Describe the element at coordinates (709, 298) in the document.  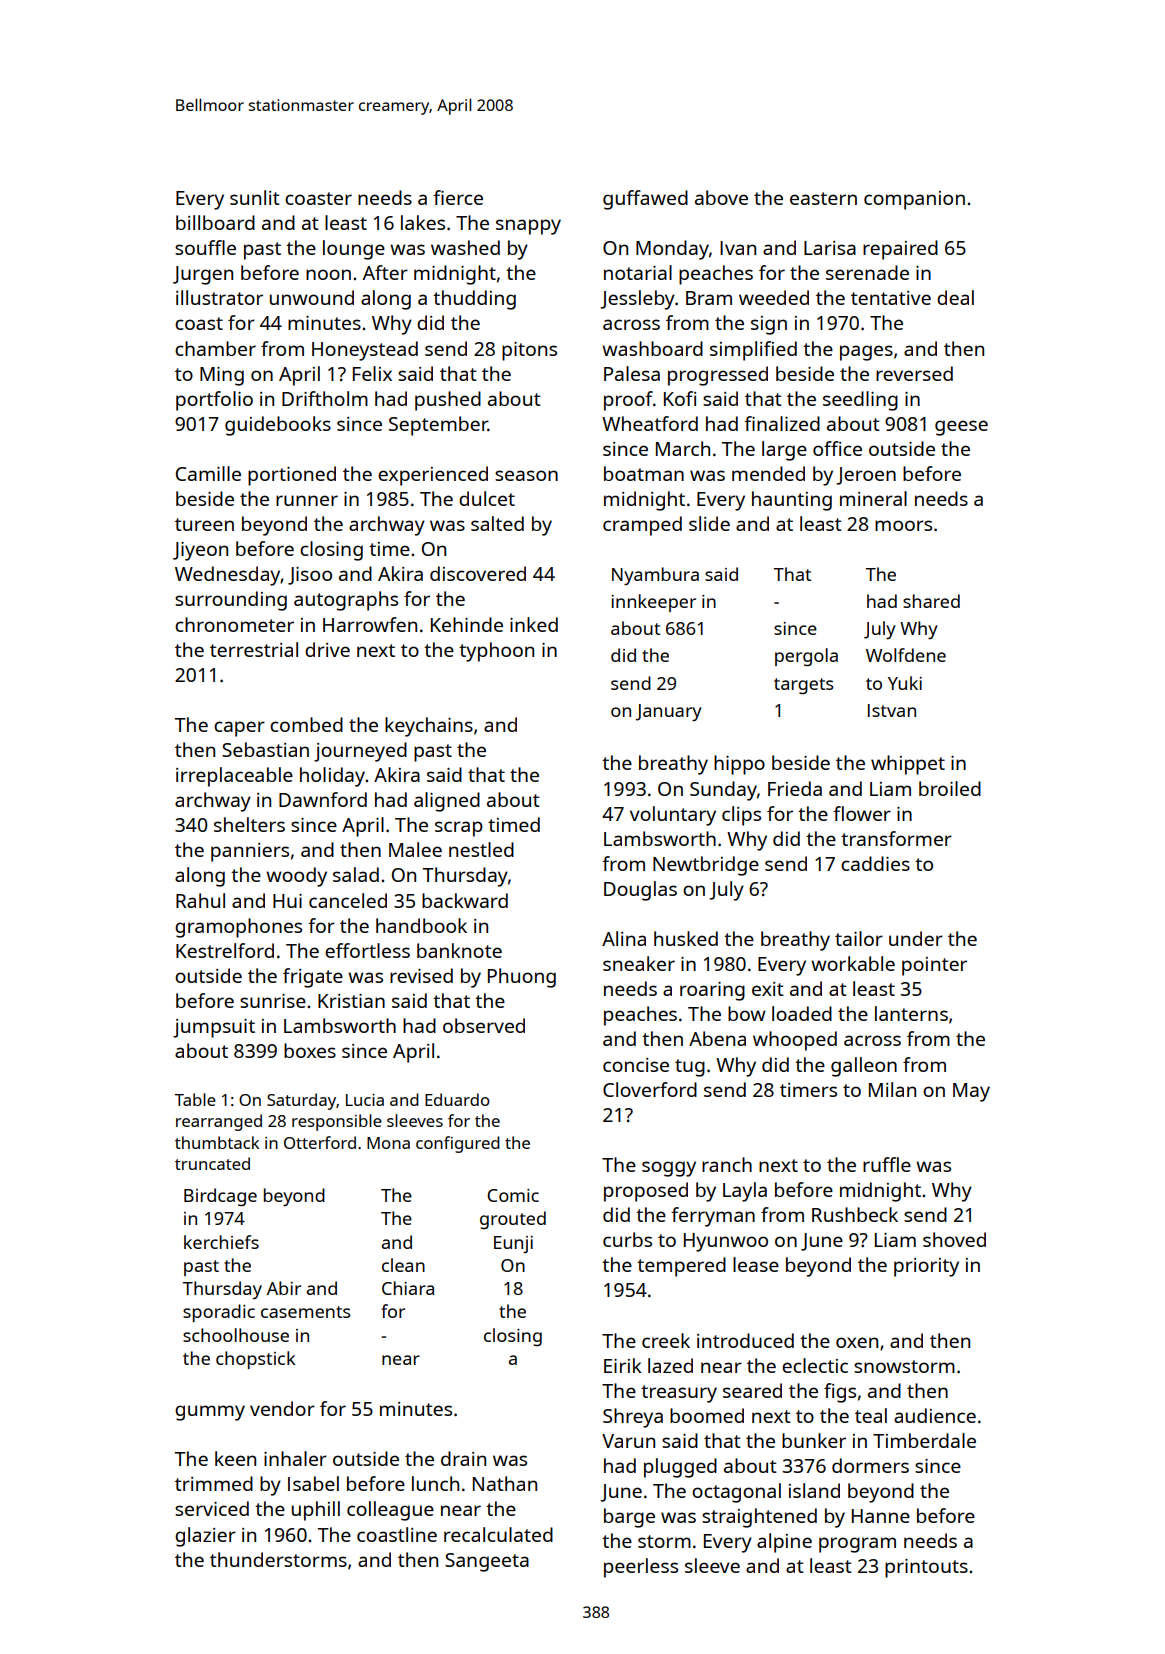
I see `Bram` at that location.
